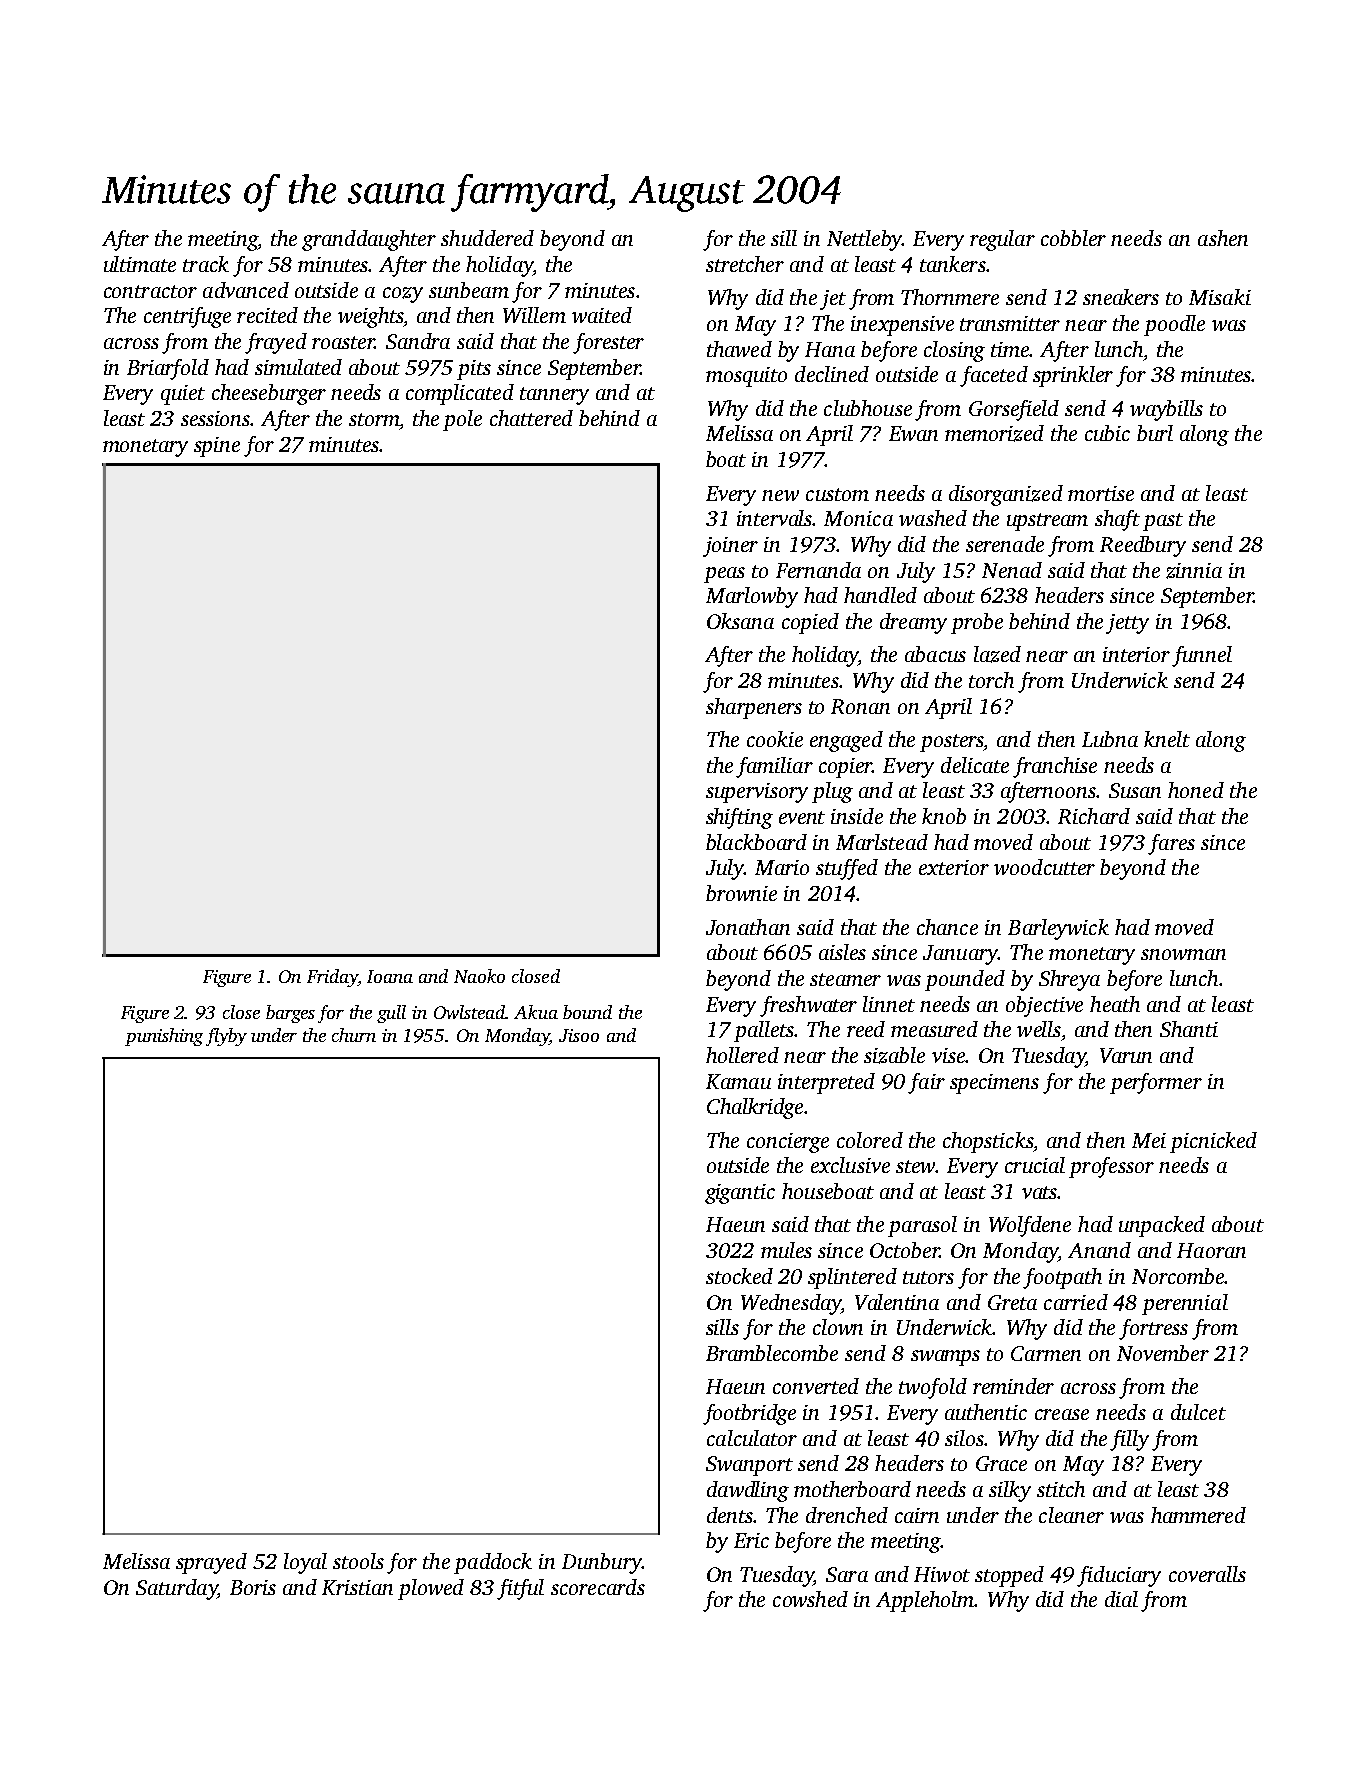  What do you see at coordinates (1012, 570) in the screenshot?
I see `Nenad` at bounding box center [1012, 570].
